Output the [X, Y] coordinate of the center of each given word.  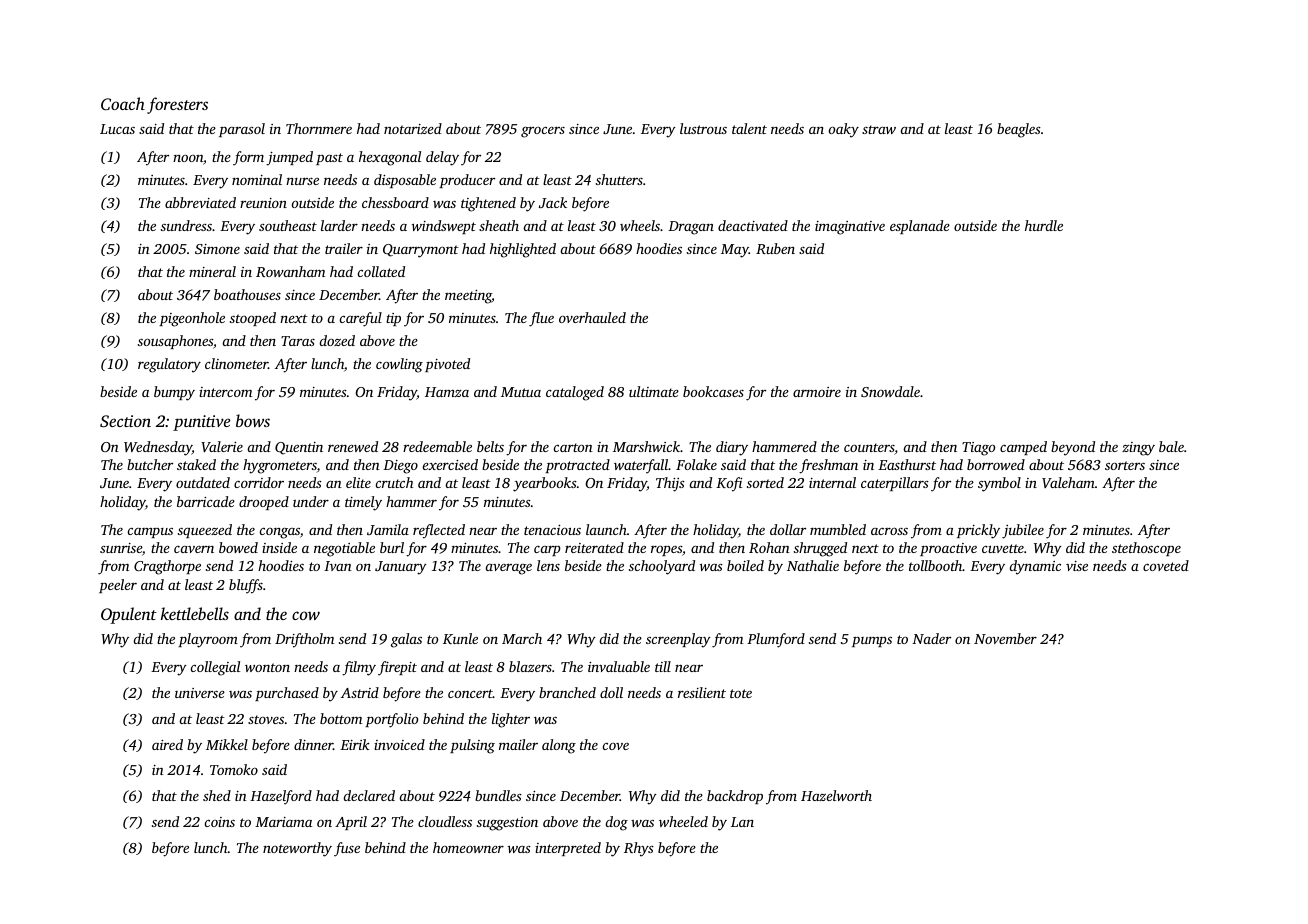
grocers [543, 132]
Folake [696, 464]
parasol [242, 130]
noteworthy [297, 849]
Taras [298, 341]
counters [869, 447]
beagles [1019, 130]
